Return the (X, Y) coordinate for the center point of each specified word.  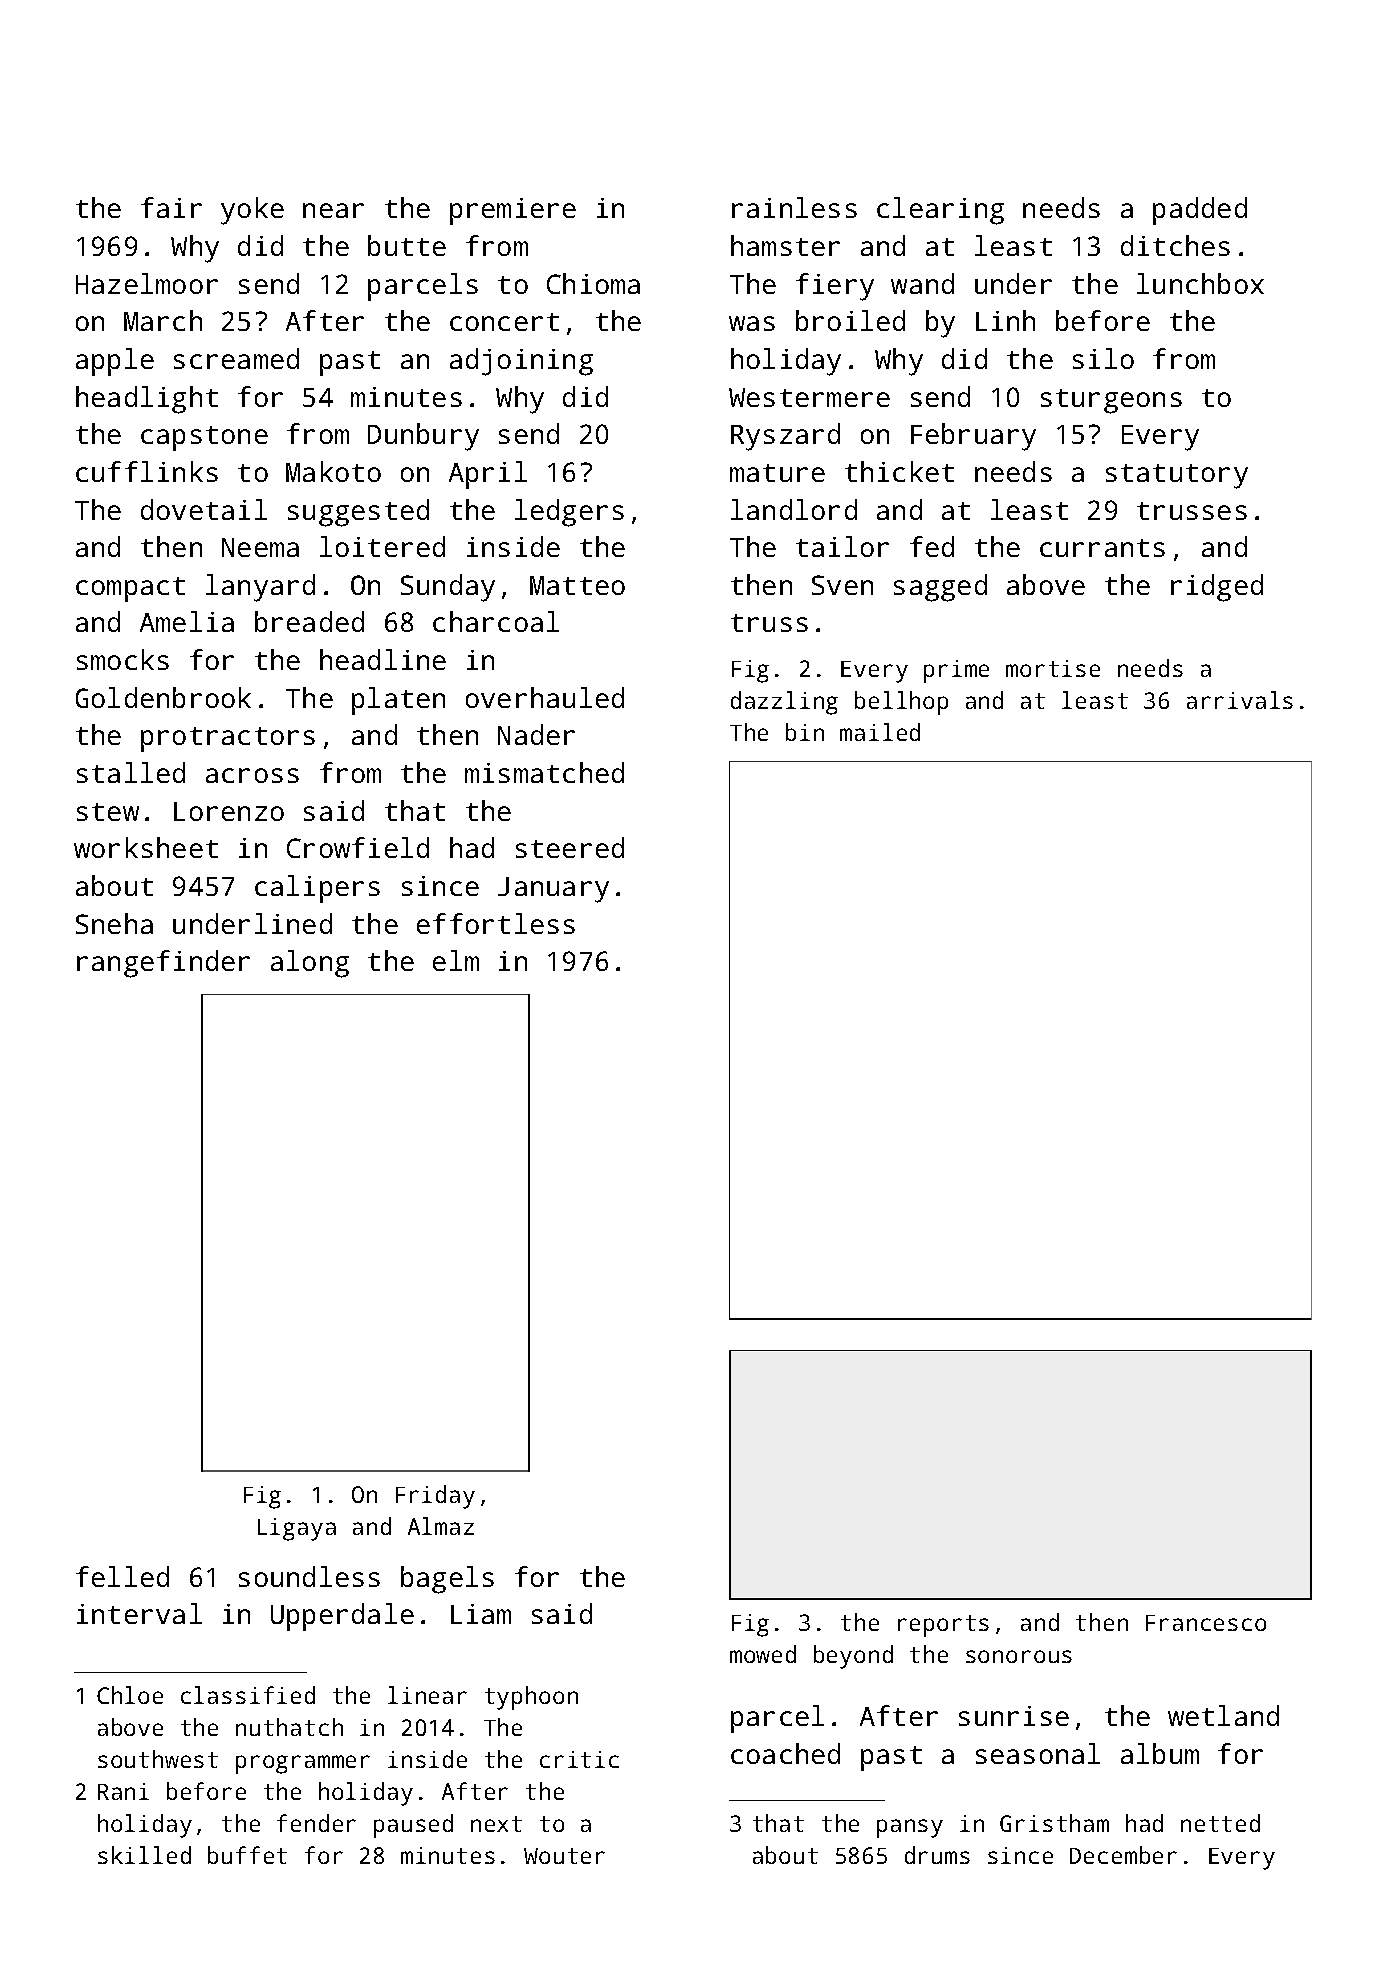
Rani (123, 1791)
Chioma (593, 283)
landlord (794, 509)
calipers (317, 889)
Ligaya (297, 1529)
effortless (496, 923)
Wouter (564, 1856)
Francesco (1206, 1623)
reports (943, 1626)
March (163, 320)
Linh (1005, 320)
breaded (309, 621)
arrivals (1240, 700)
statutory (1177, 476)
